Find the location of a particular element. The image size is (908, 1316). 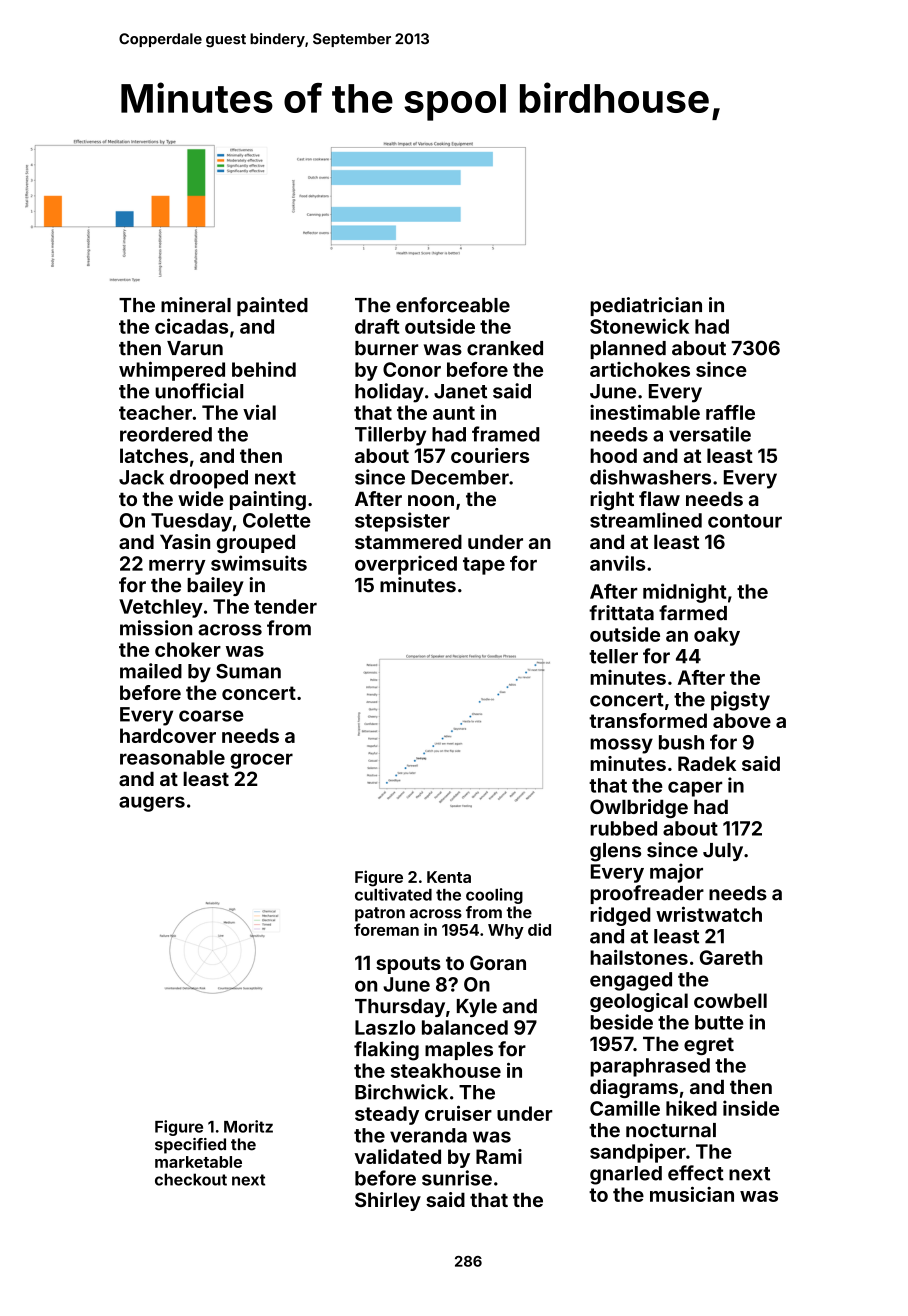

mineral is located at coordinates (196, 305).
